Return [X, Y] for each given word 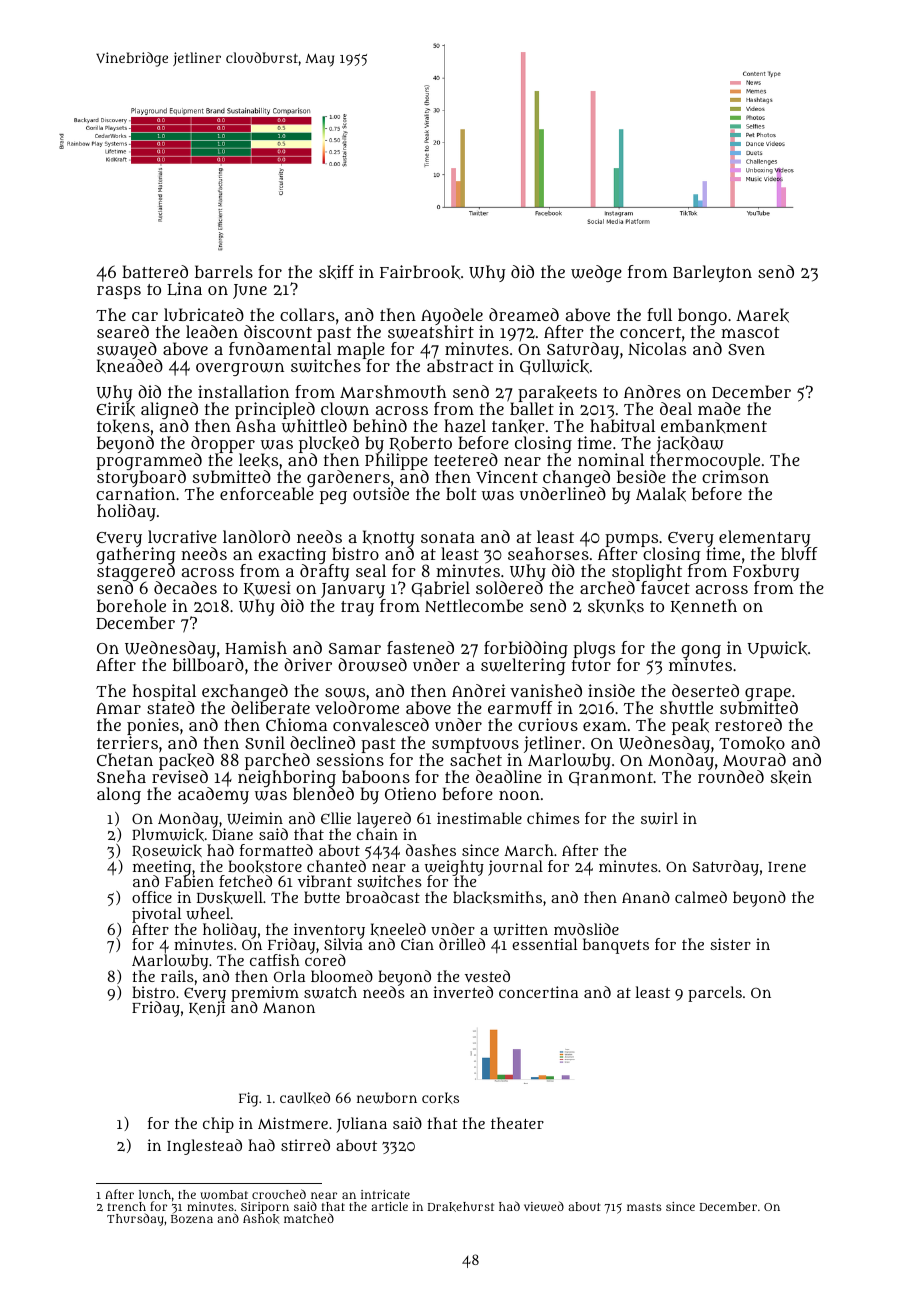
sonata [448, 537]
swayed [127, 350]
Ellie [336, 818]
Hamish [256, 647]
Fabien [189, 881]
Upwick [777, 649]
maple [361, 350]
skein [791, 777]
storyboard [141, 479]
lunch [155, 1194]
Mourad [754, 759]
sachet [476, 759]
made [719, 408]
